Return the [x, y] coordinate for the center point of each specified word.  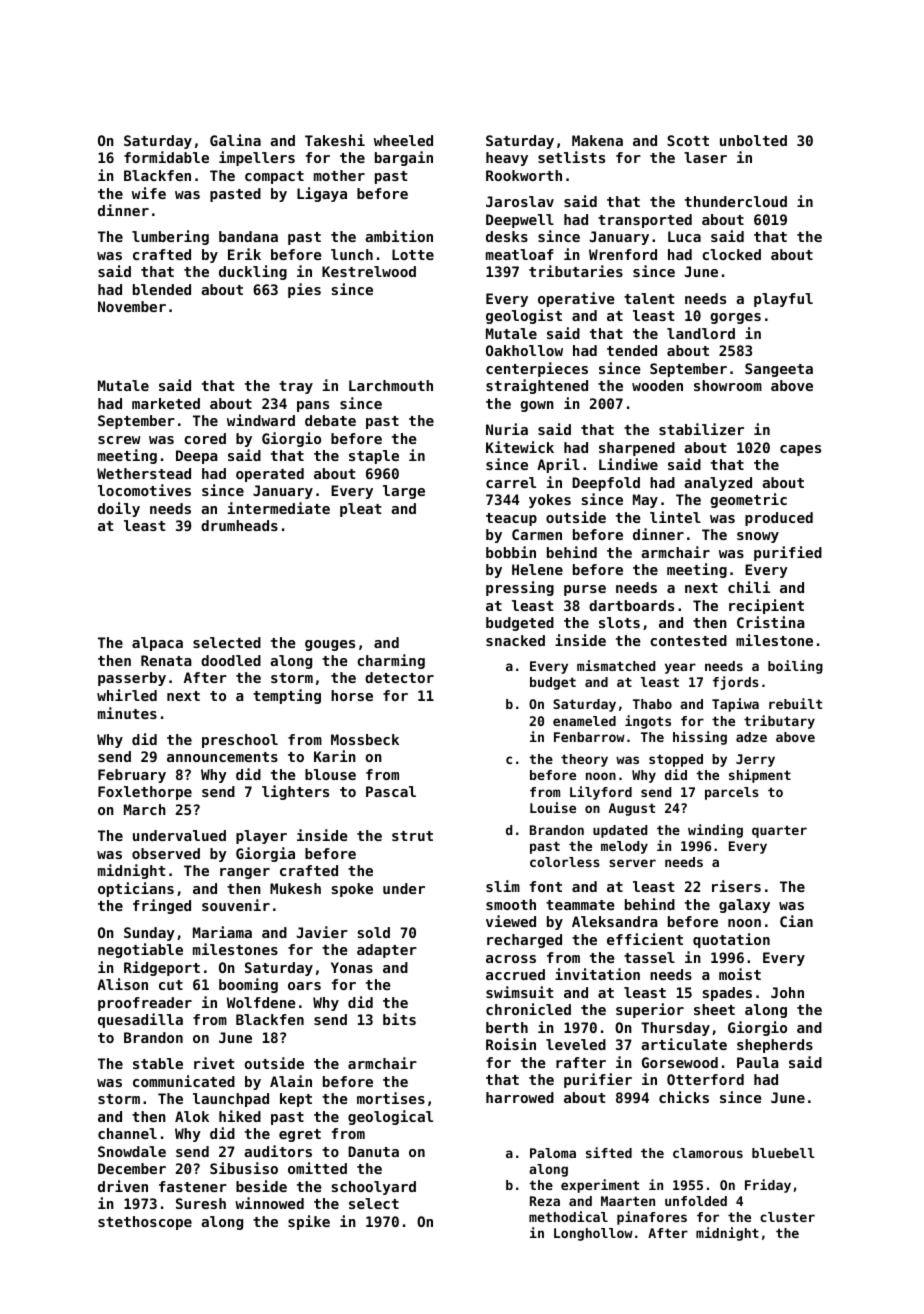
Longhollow [593, 1234]
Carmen [537, 534]
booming [248, 985]
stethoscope [145, 1223]
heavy [507, 159]
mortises [391, 1098]
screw [119, 440]
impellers [257, 158]
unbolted [753, 140]
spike [309, 1222]
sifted [609, 1152]
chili [749, 587]
